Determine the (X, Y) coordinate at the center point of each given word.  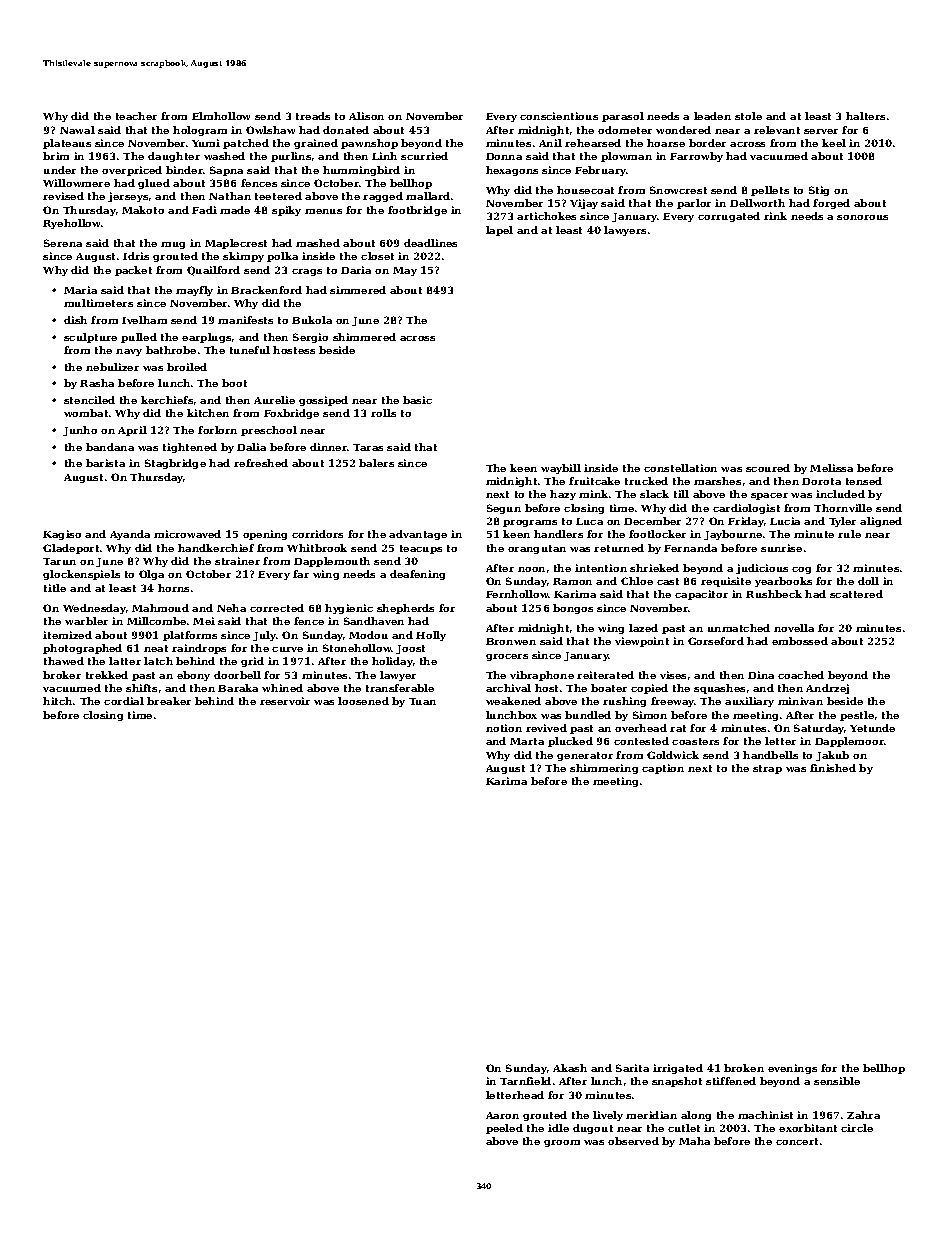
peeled (504, 1129)
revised (63, 196)
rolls (383, 413)
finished (833, 768)
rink (775, 216)
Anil (550, 143)
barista (105, 463)
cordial (124, 701)
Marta (527, 741)
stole (748, 116)
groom (562, 1143)
